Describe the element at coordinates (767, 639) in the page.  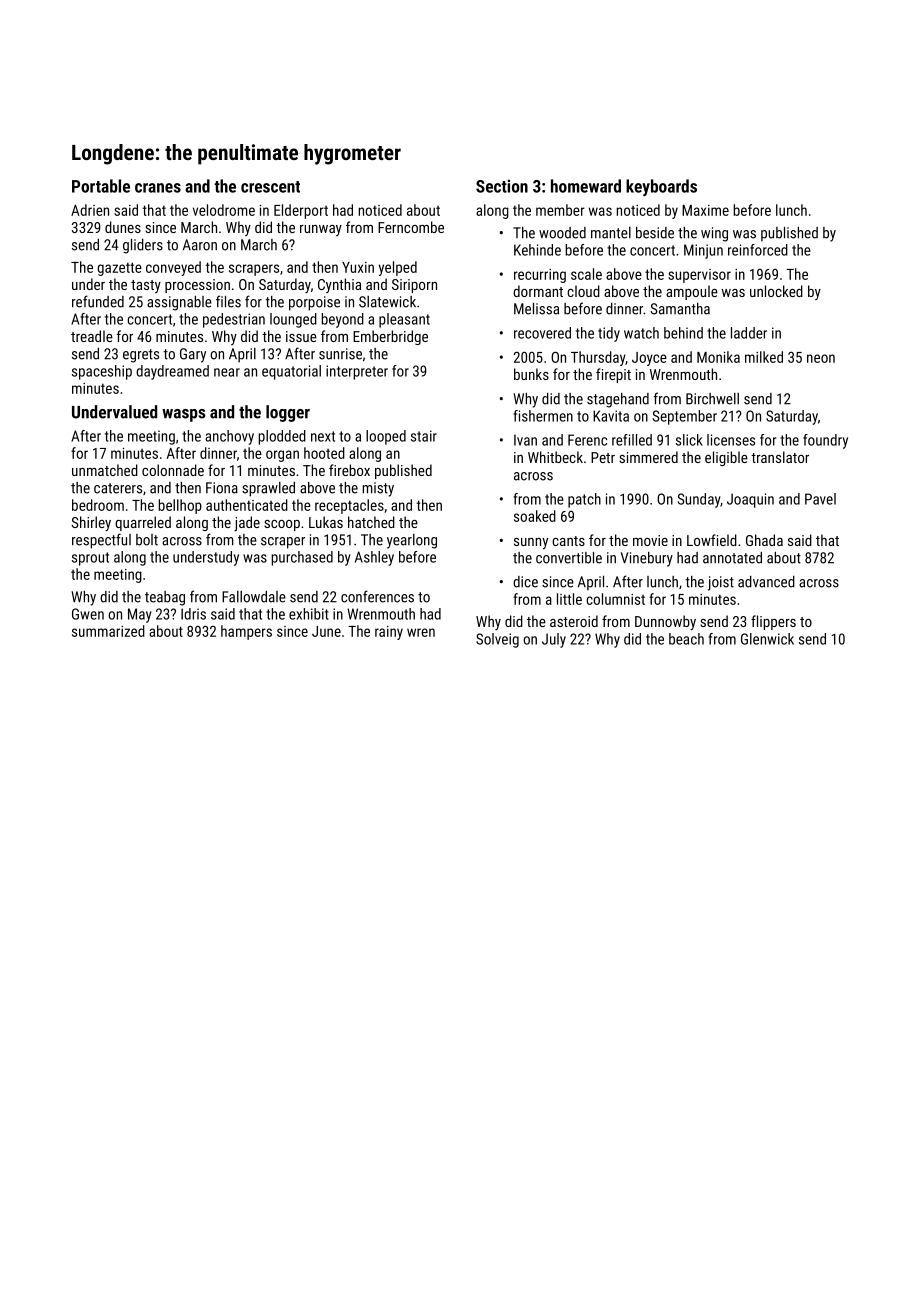
I see `Glenwick` at that location.
